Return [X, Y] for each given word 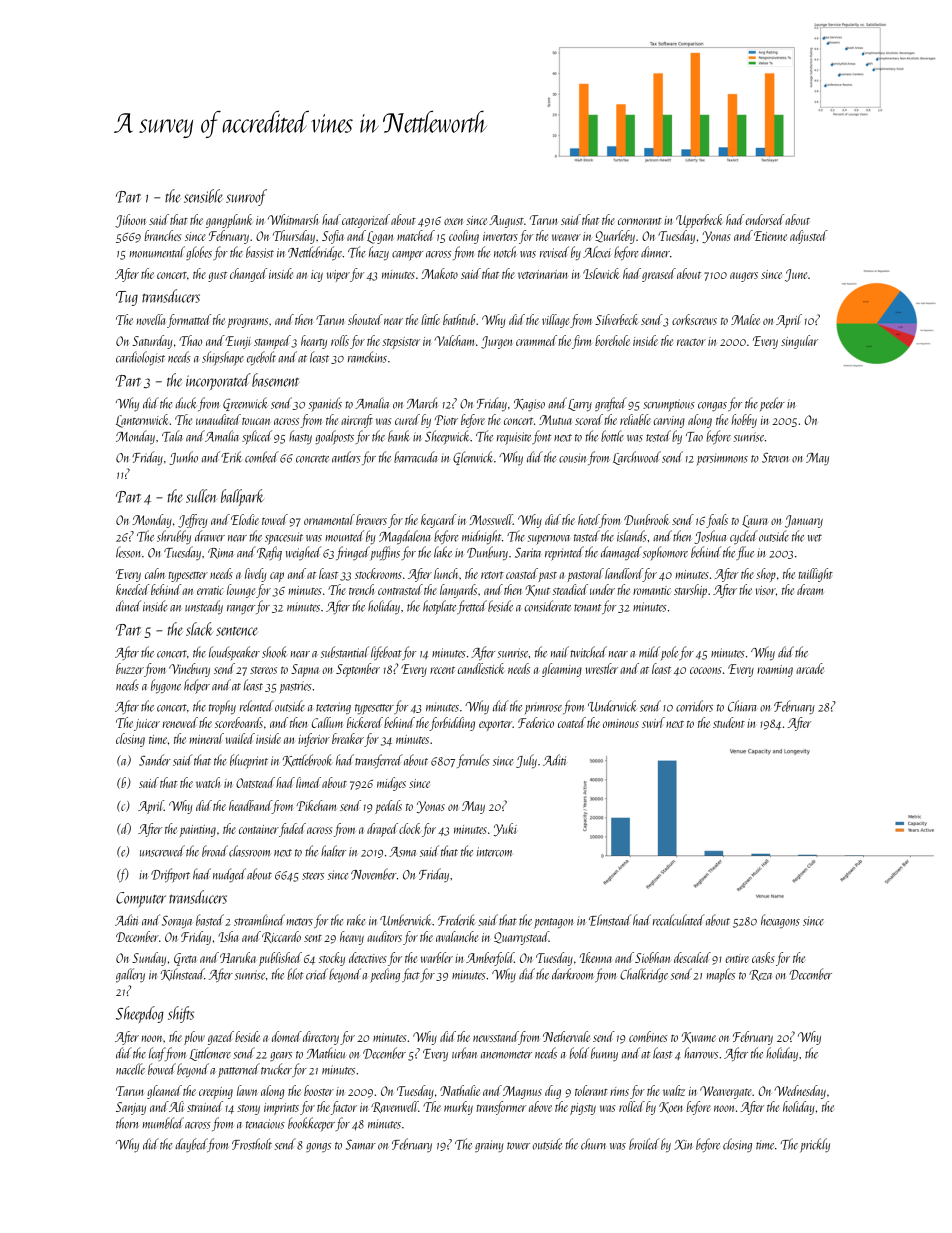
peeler [772, 404]
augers [744, 277]
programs [247, 323]
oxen [453, 221]
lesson [128, 552]
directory [321, 1038]
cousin [572, 458]
